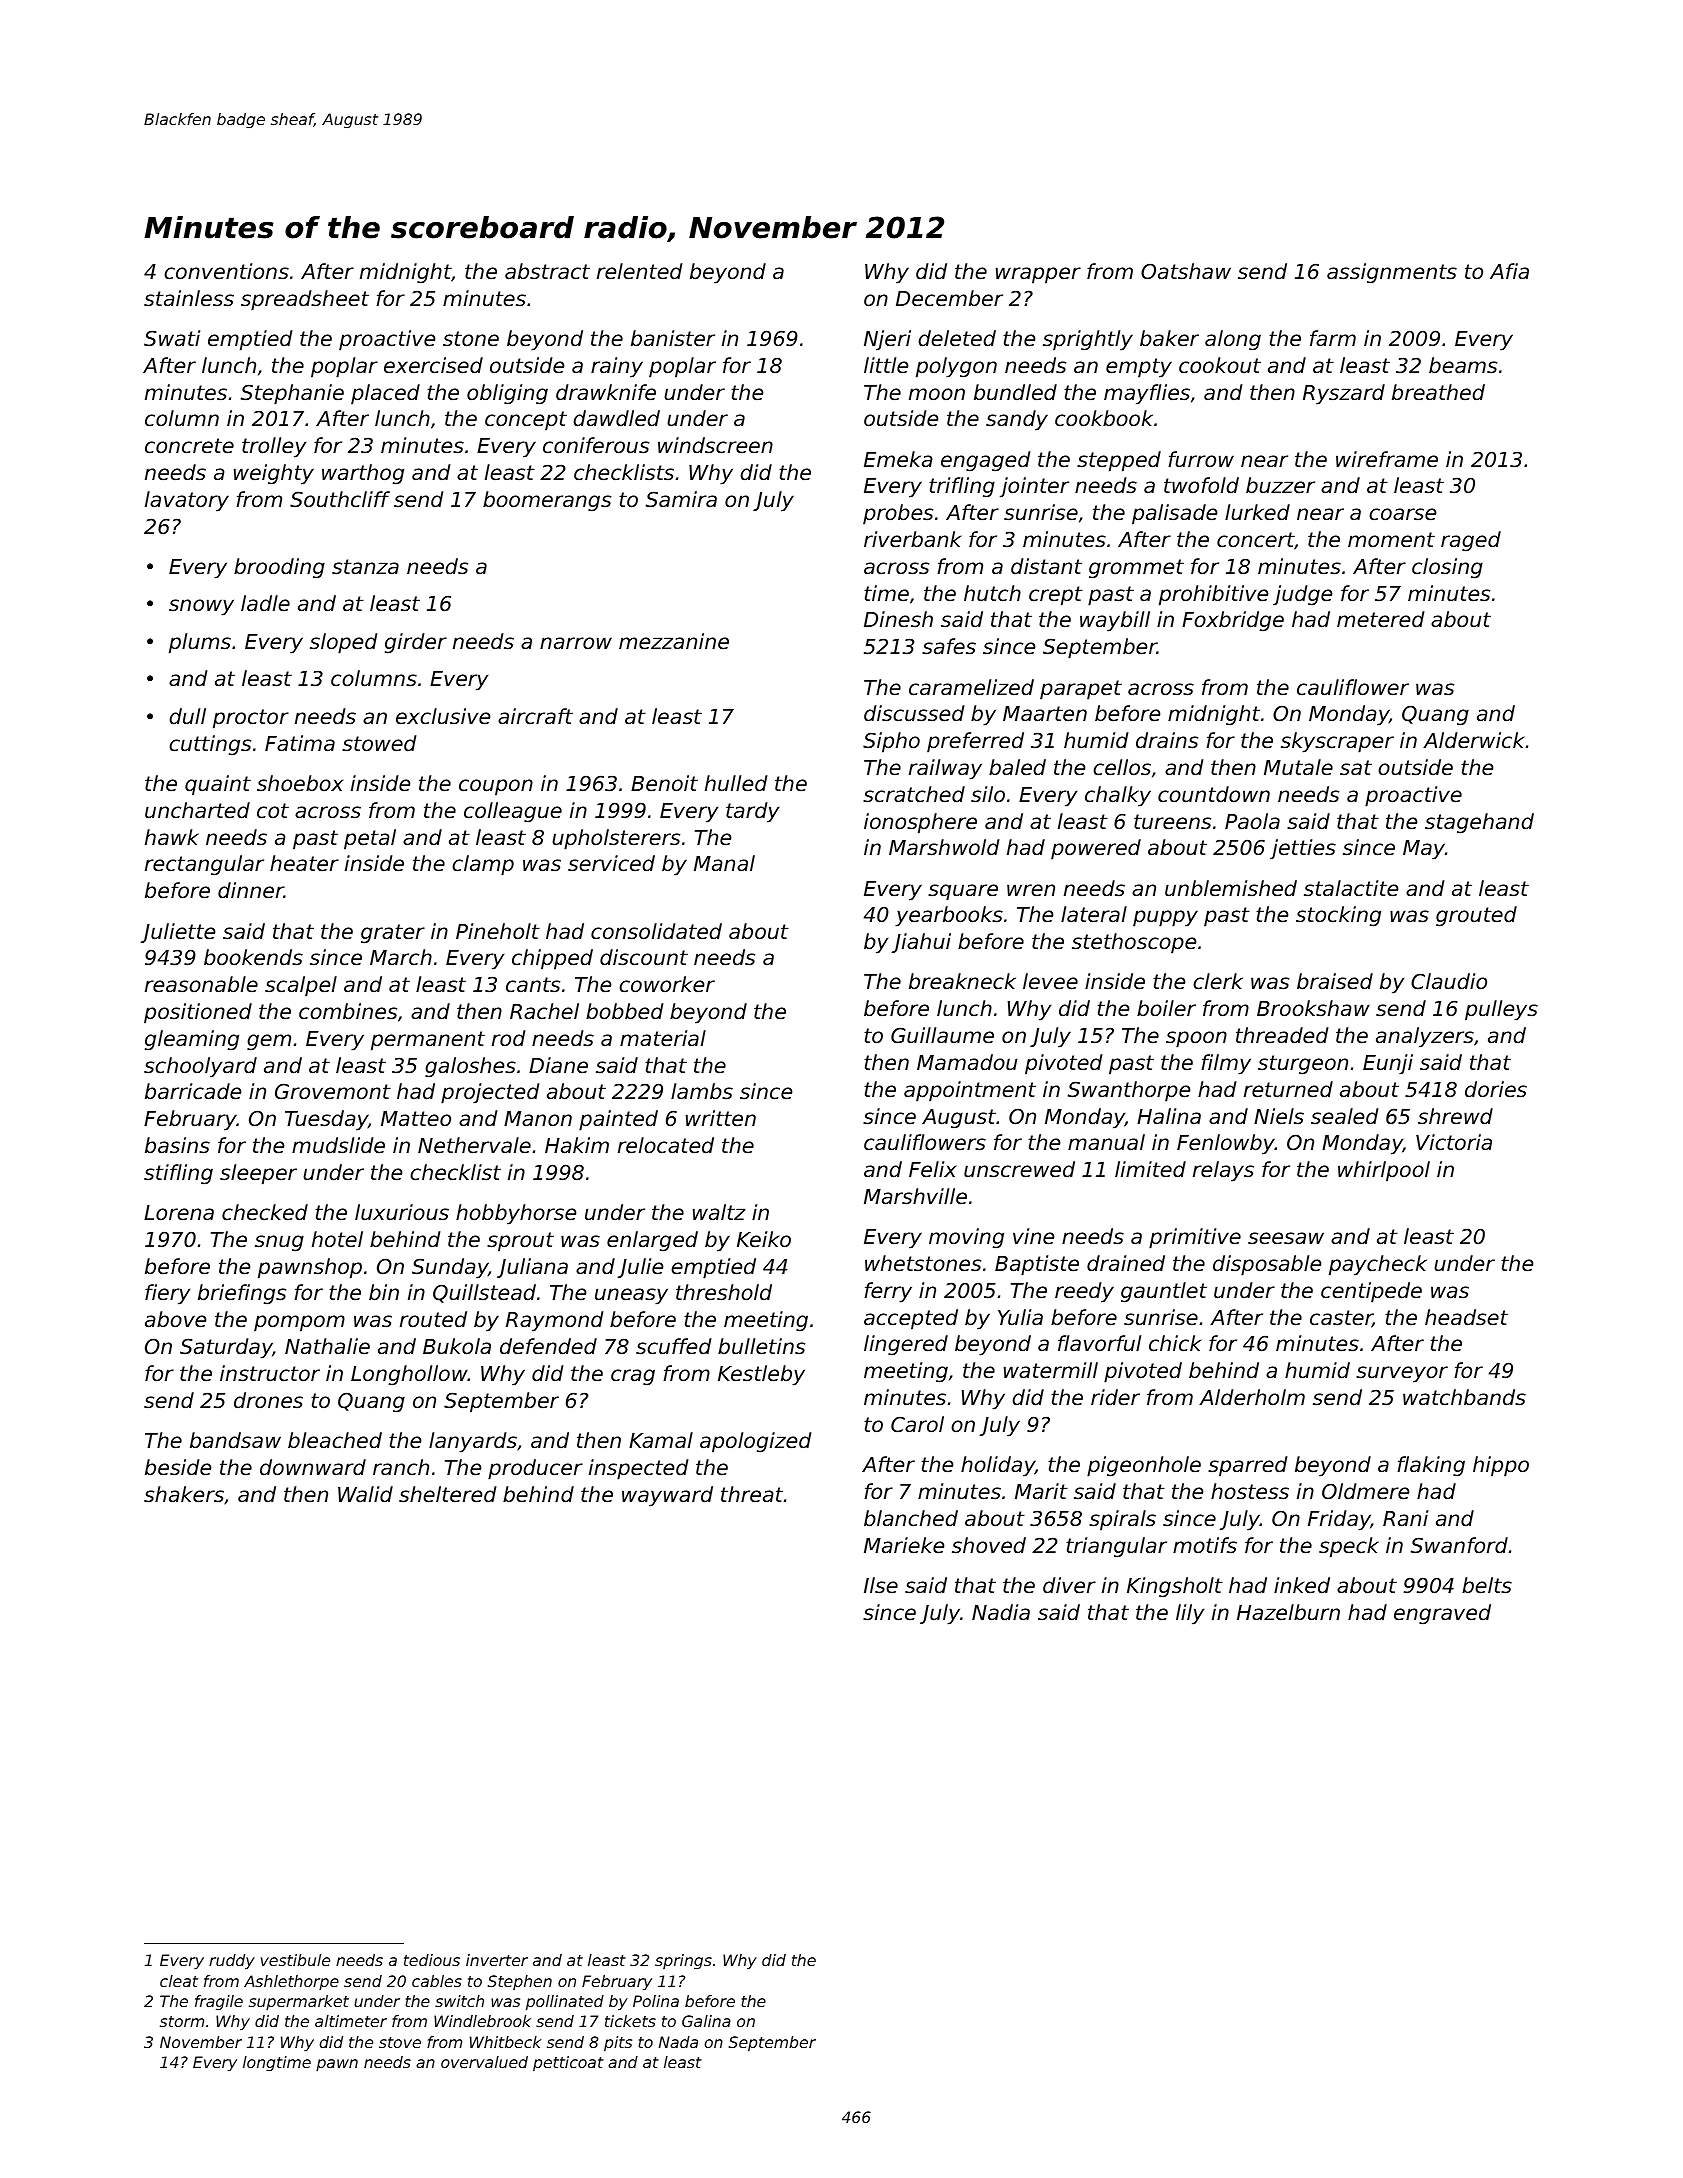 This screenshot has height=2178, width=1683. Describe the element at coordinates (184, 1494) in the screenshot. I see `shakers` at that location.
